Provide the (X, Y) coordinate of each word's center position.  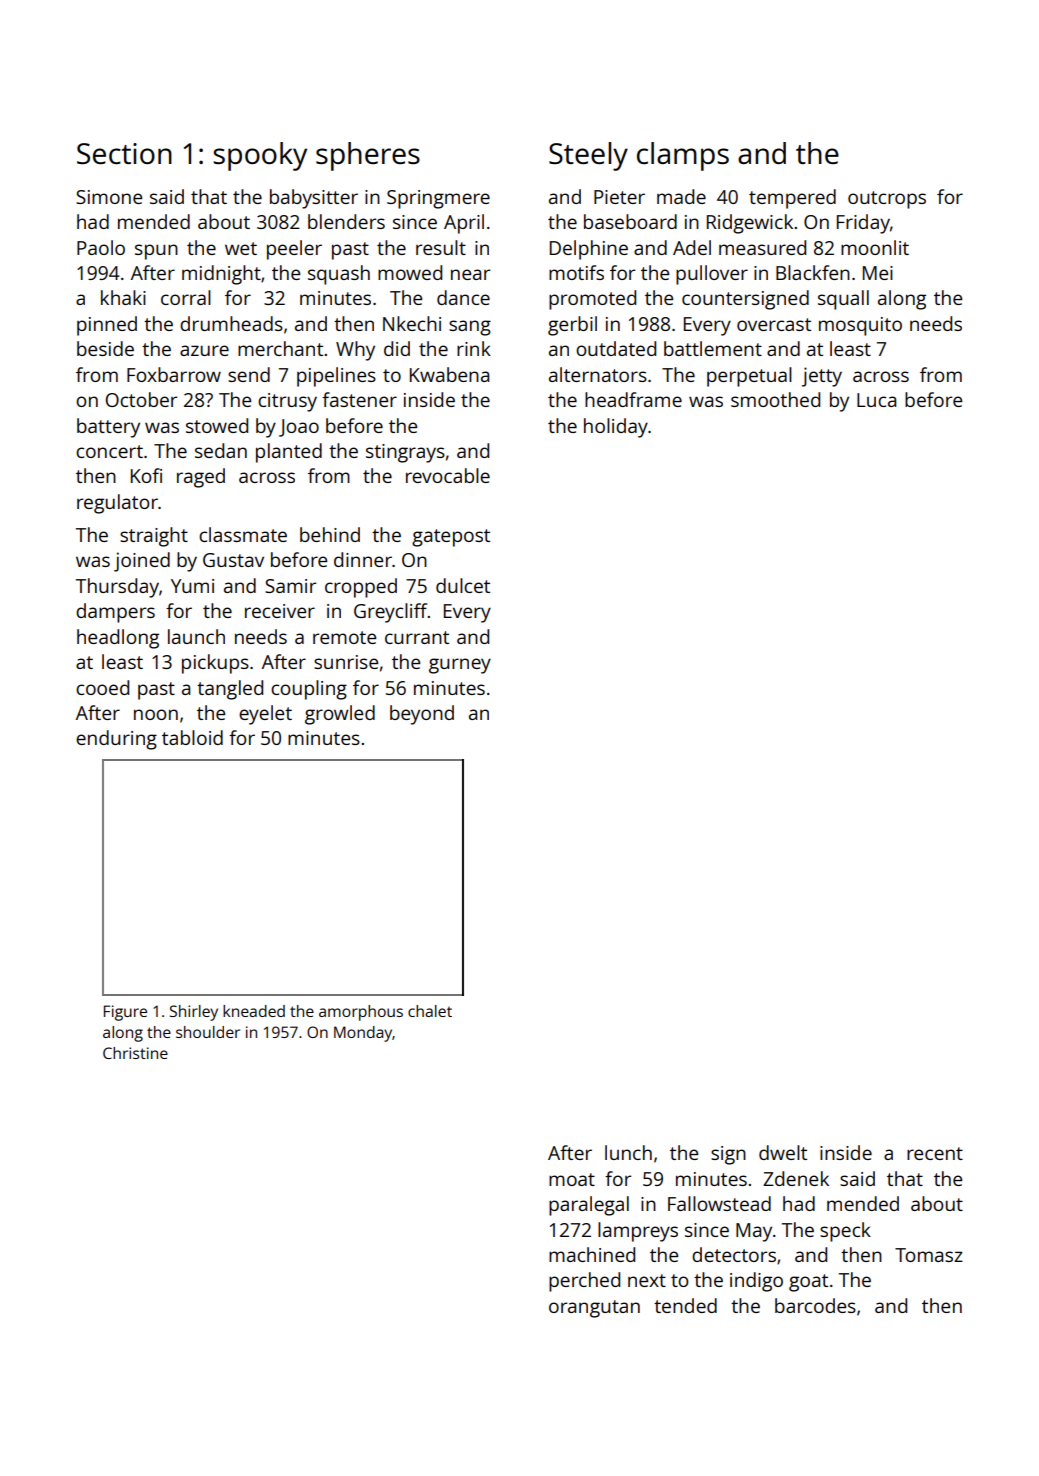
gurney (460, 666)
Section (124, 153)
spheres (368, 156)
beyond (422, 715)
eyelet (265, 715)
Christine (135, 1053)
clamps (683, 156)
